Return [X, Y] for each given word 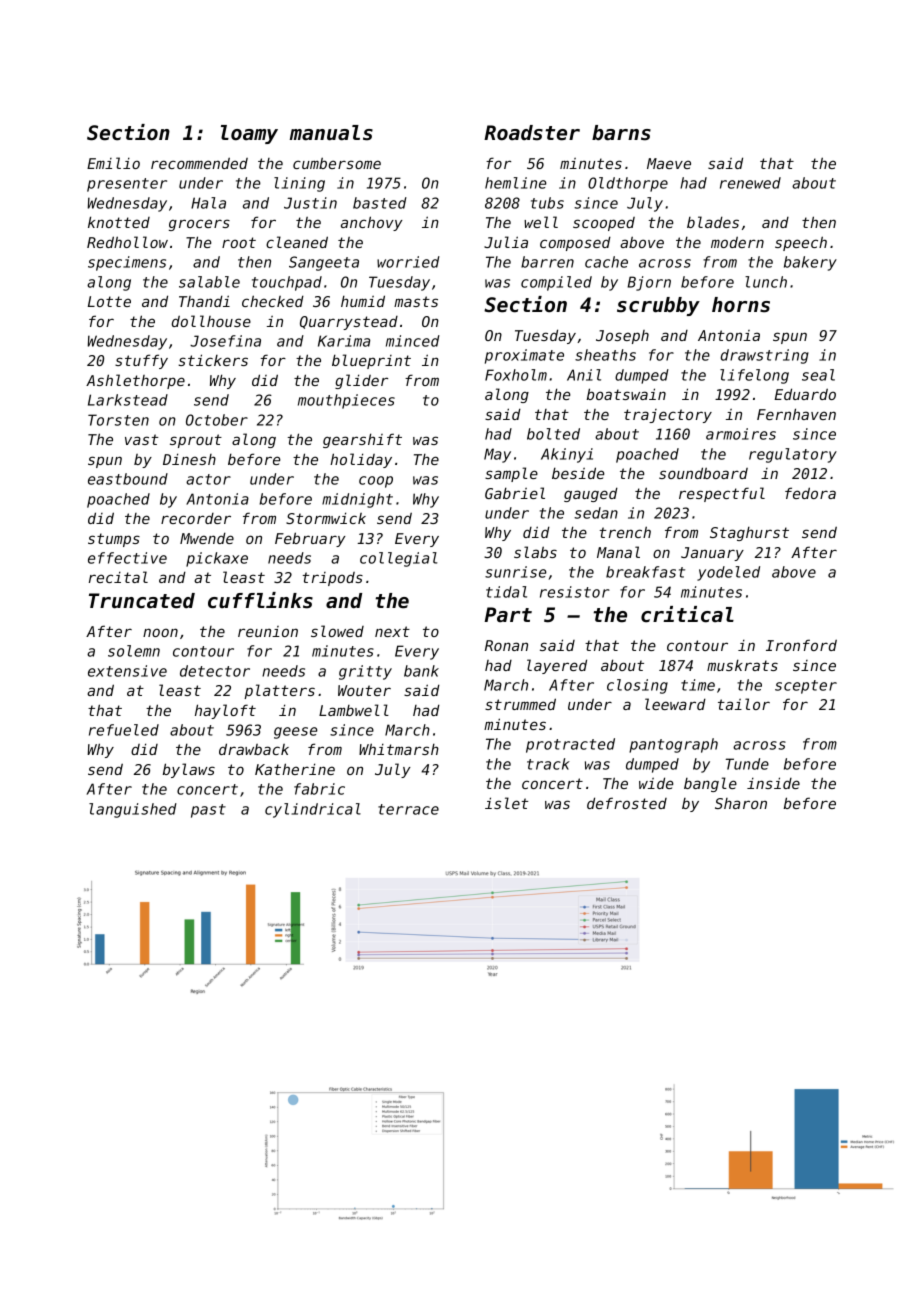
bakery [810, 263]
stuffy [141, 361]
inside [773, 783]
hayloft [225, 711]
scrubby [658, 306]
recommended [199, 163]
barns [621, 133]
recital [118, 577]
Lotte [109, 301]
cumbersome [337, 163]
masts [416, 301]
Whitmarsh [399, 749]
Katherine [295, 769]
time [698, 685]
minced [413, 341]
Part [508, 614]
